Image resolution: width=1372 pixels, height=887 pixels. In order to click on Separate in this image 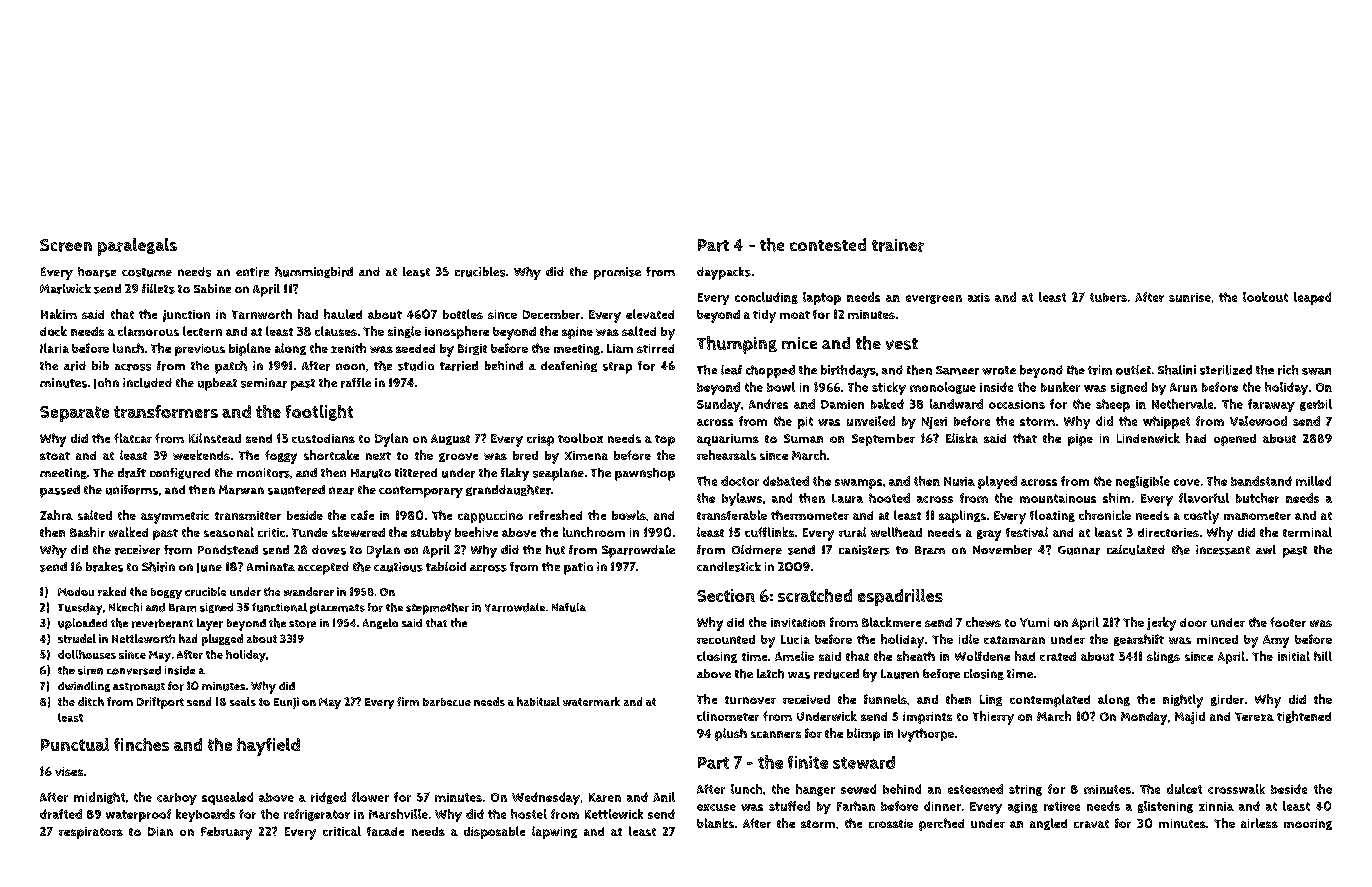, I will do `click(74, 414)`.
